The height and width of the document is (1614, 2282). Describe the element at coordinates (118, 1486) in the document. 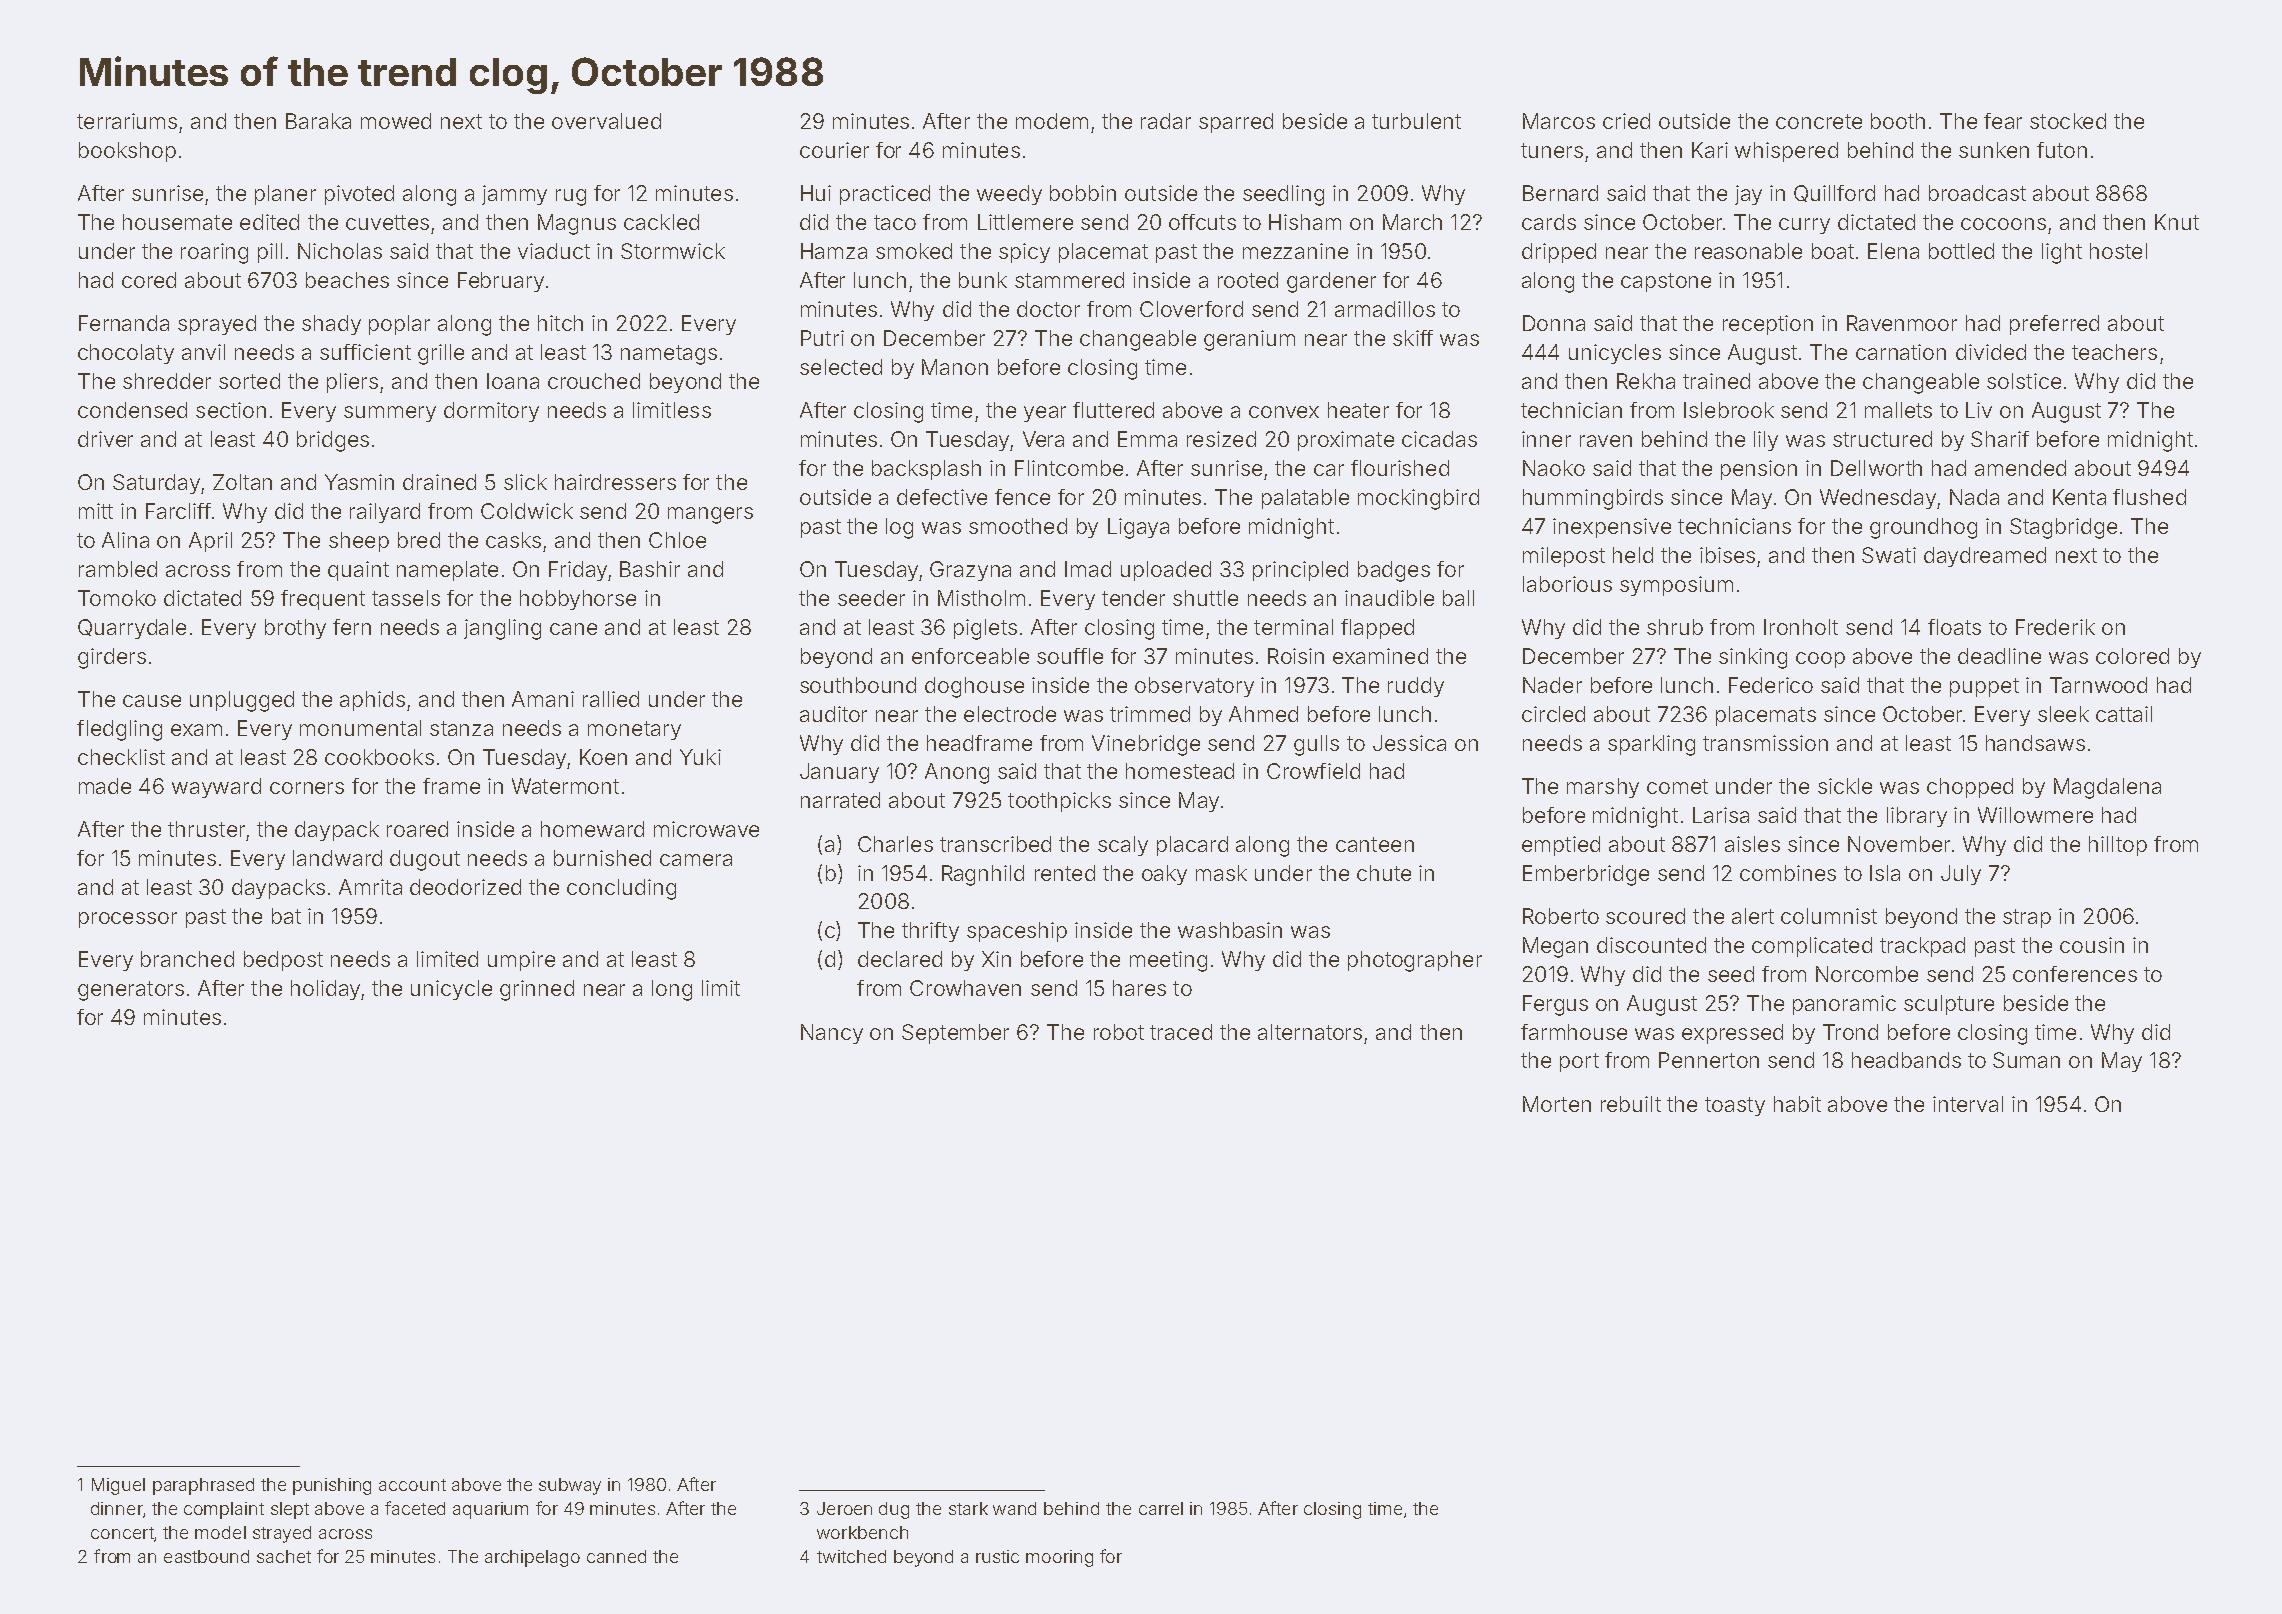

I see `Miguel` at that location.
